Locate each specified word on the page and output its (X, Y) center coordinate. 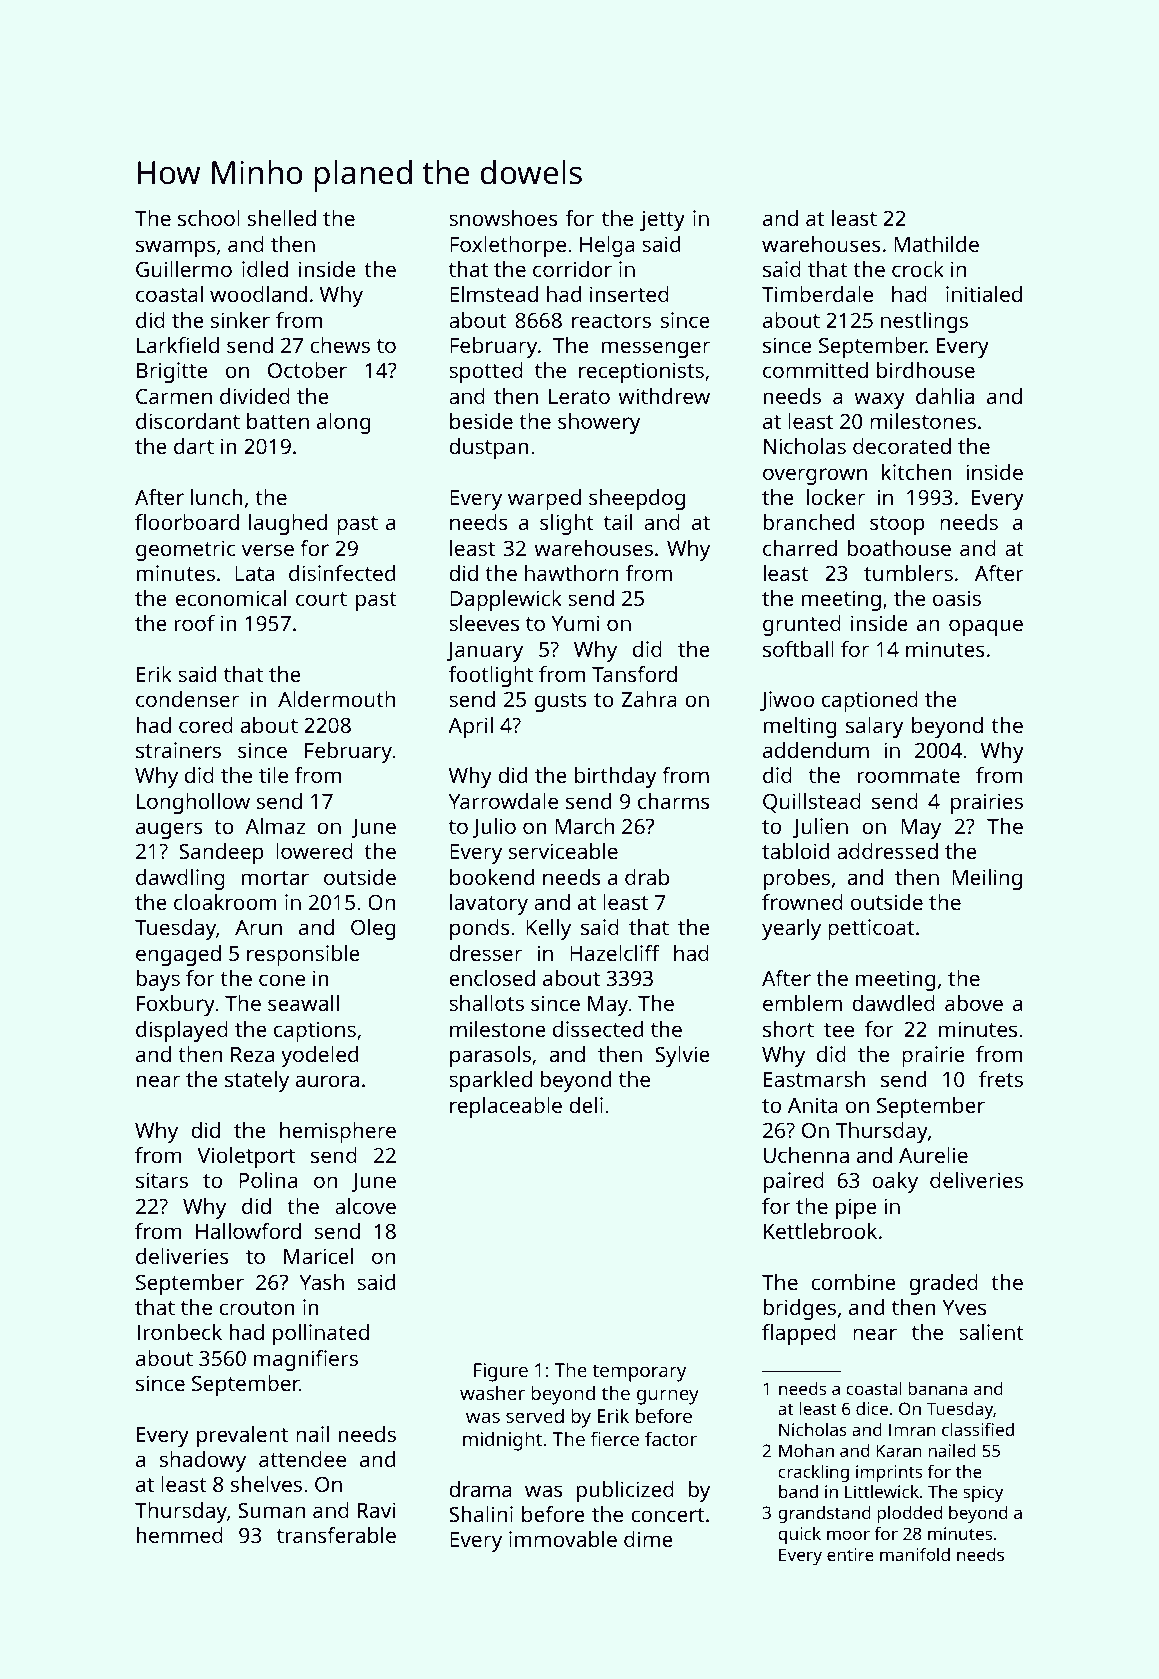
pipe (856, 1208)
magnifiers (306, 1360)
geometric (186, 550)
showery (599, 423)
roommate (909, 776)
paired (794, 1182)
